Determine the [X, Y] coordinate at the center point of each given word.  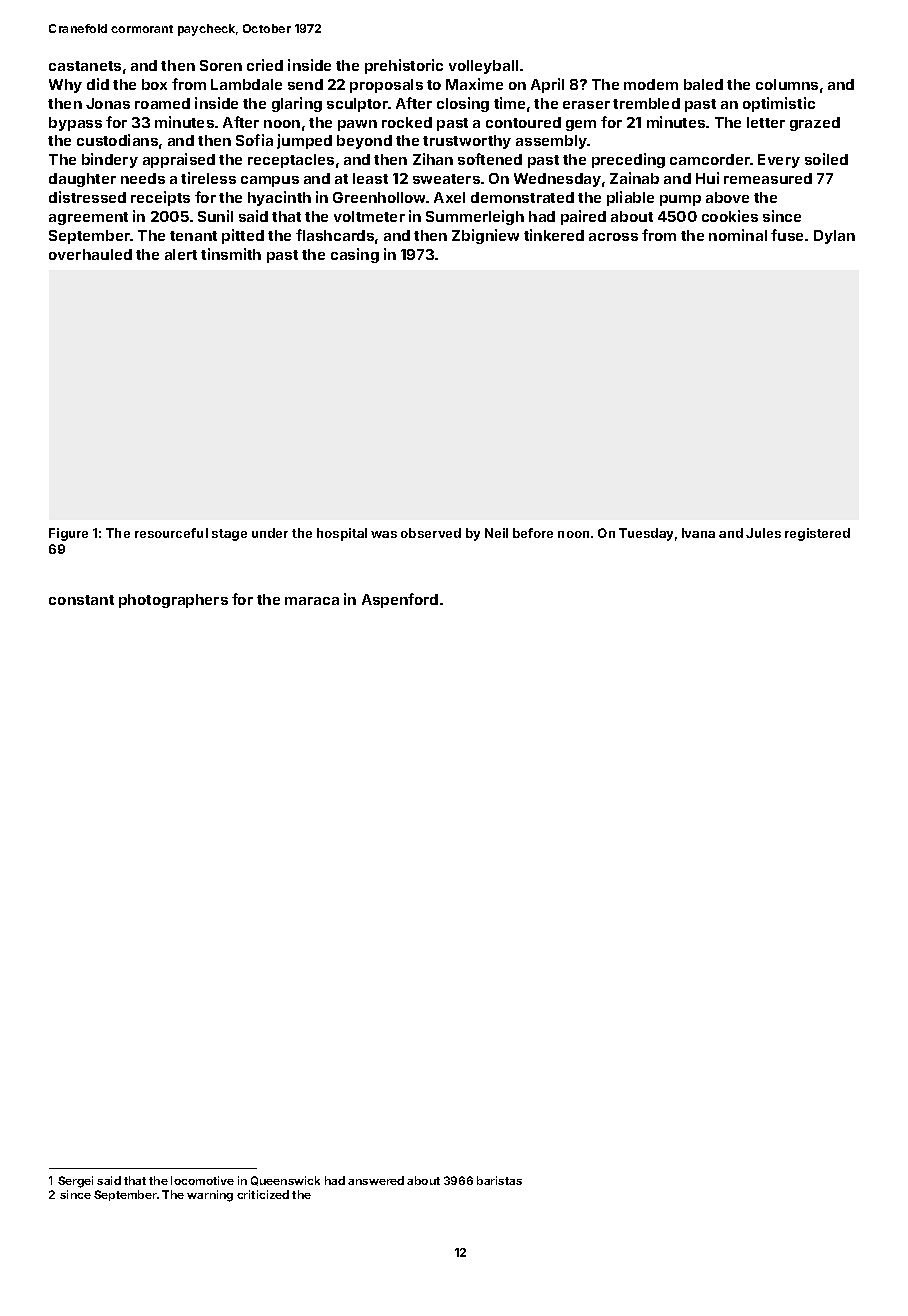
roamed [162, 103]
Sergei [75, 1182]
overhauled [90, 254]
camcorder [710, 159]
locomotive [202, 1180]
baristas [499, 1180]
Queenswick [285, 1181]
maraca [312, 601]
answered [376, 1180]
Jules [763, 533]
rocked [407, 122]
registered [817, 534]
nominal [738, 235]
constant [81, 600]
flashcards [335, 235]
